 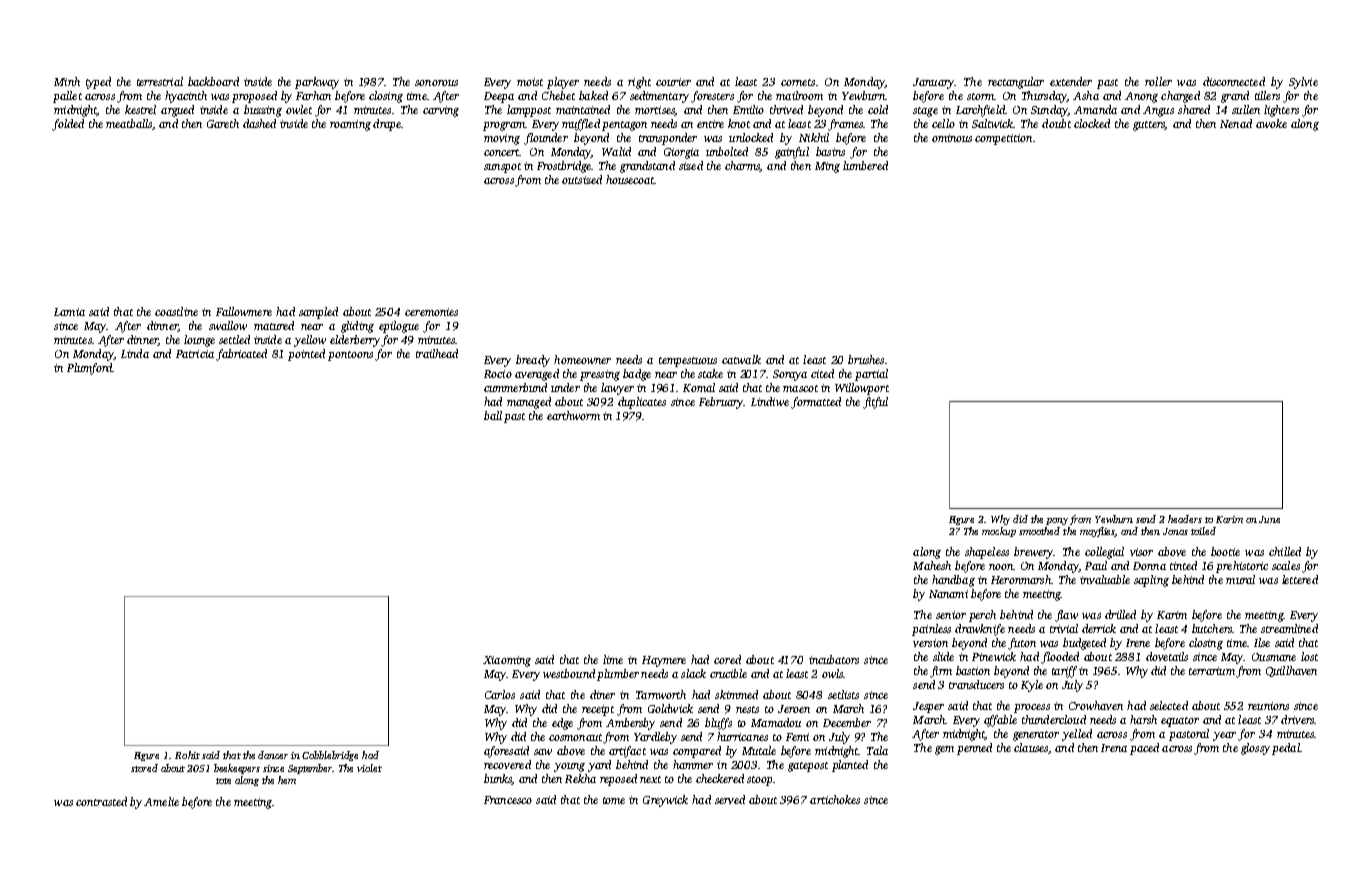 What do you see at coordinates (69, 312) in the image?
I see `Lamia` at bounding box center [69, 312].
